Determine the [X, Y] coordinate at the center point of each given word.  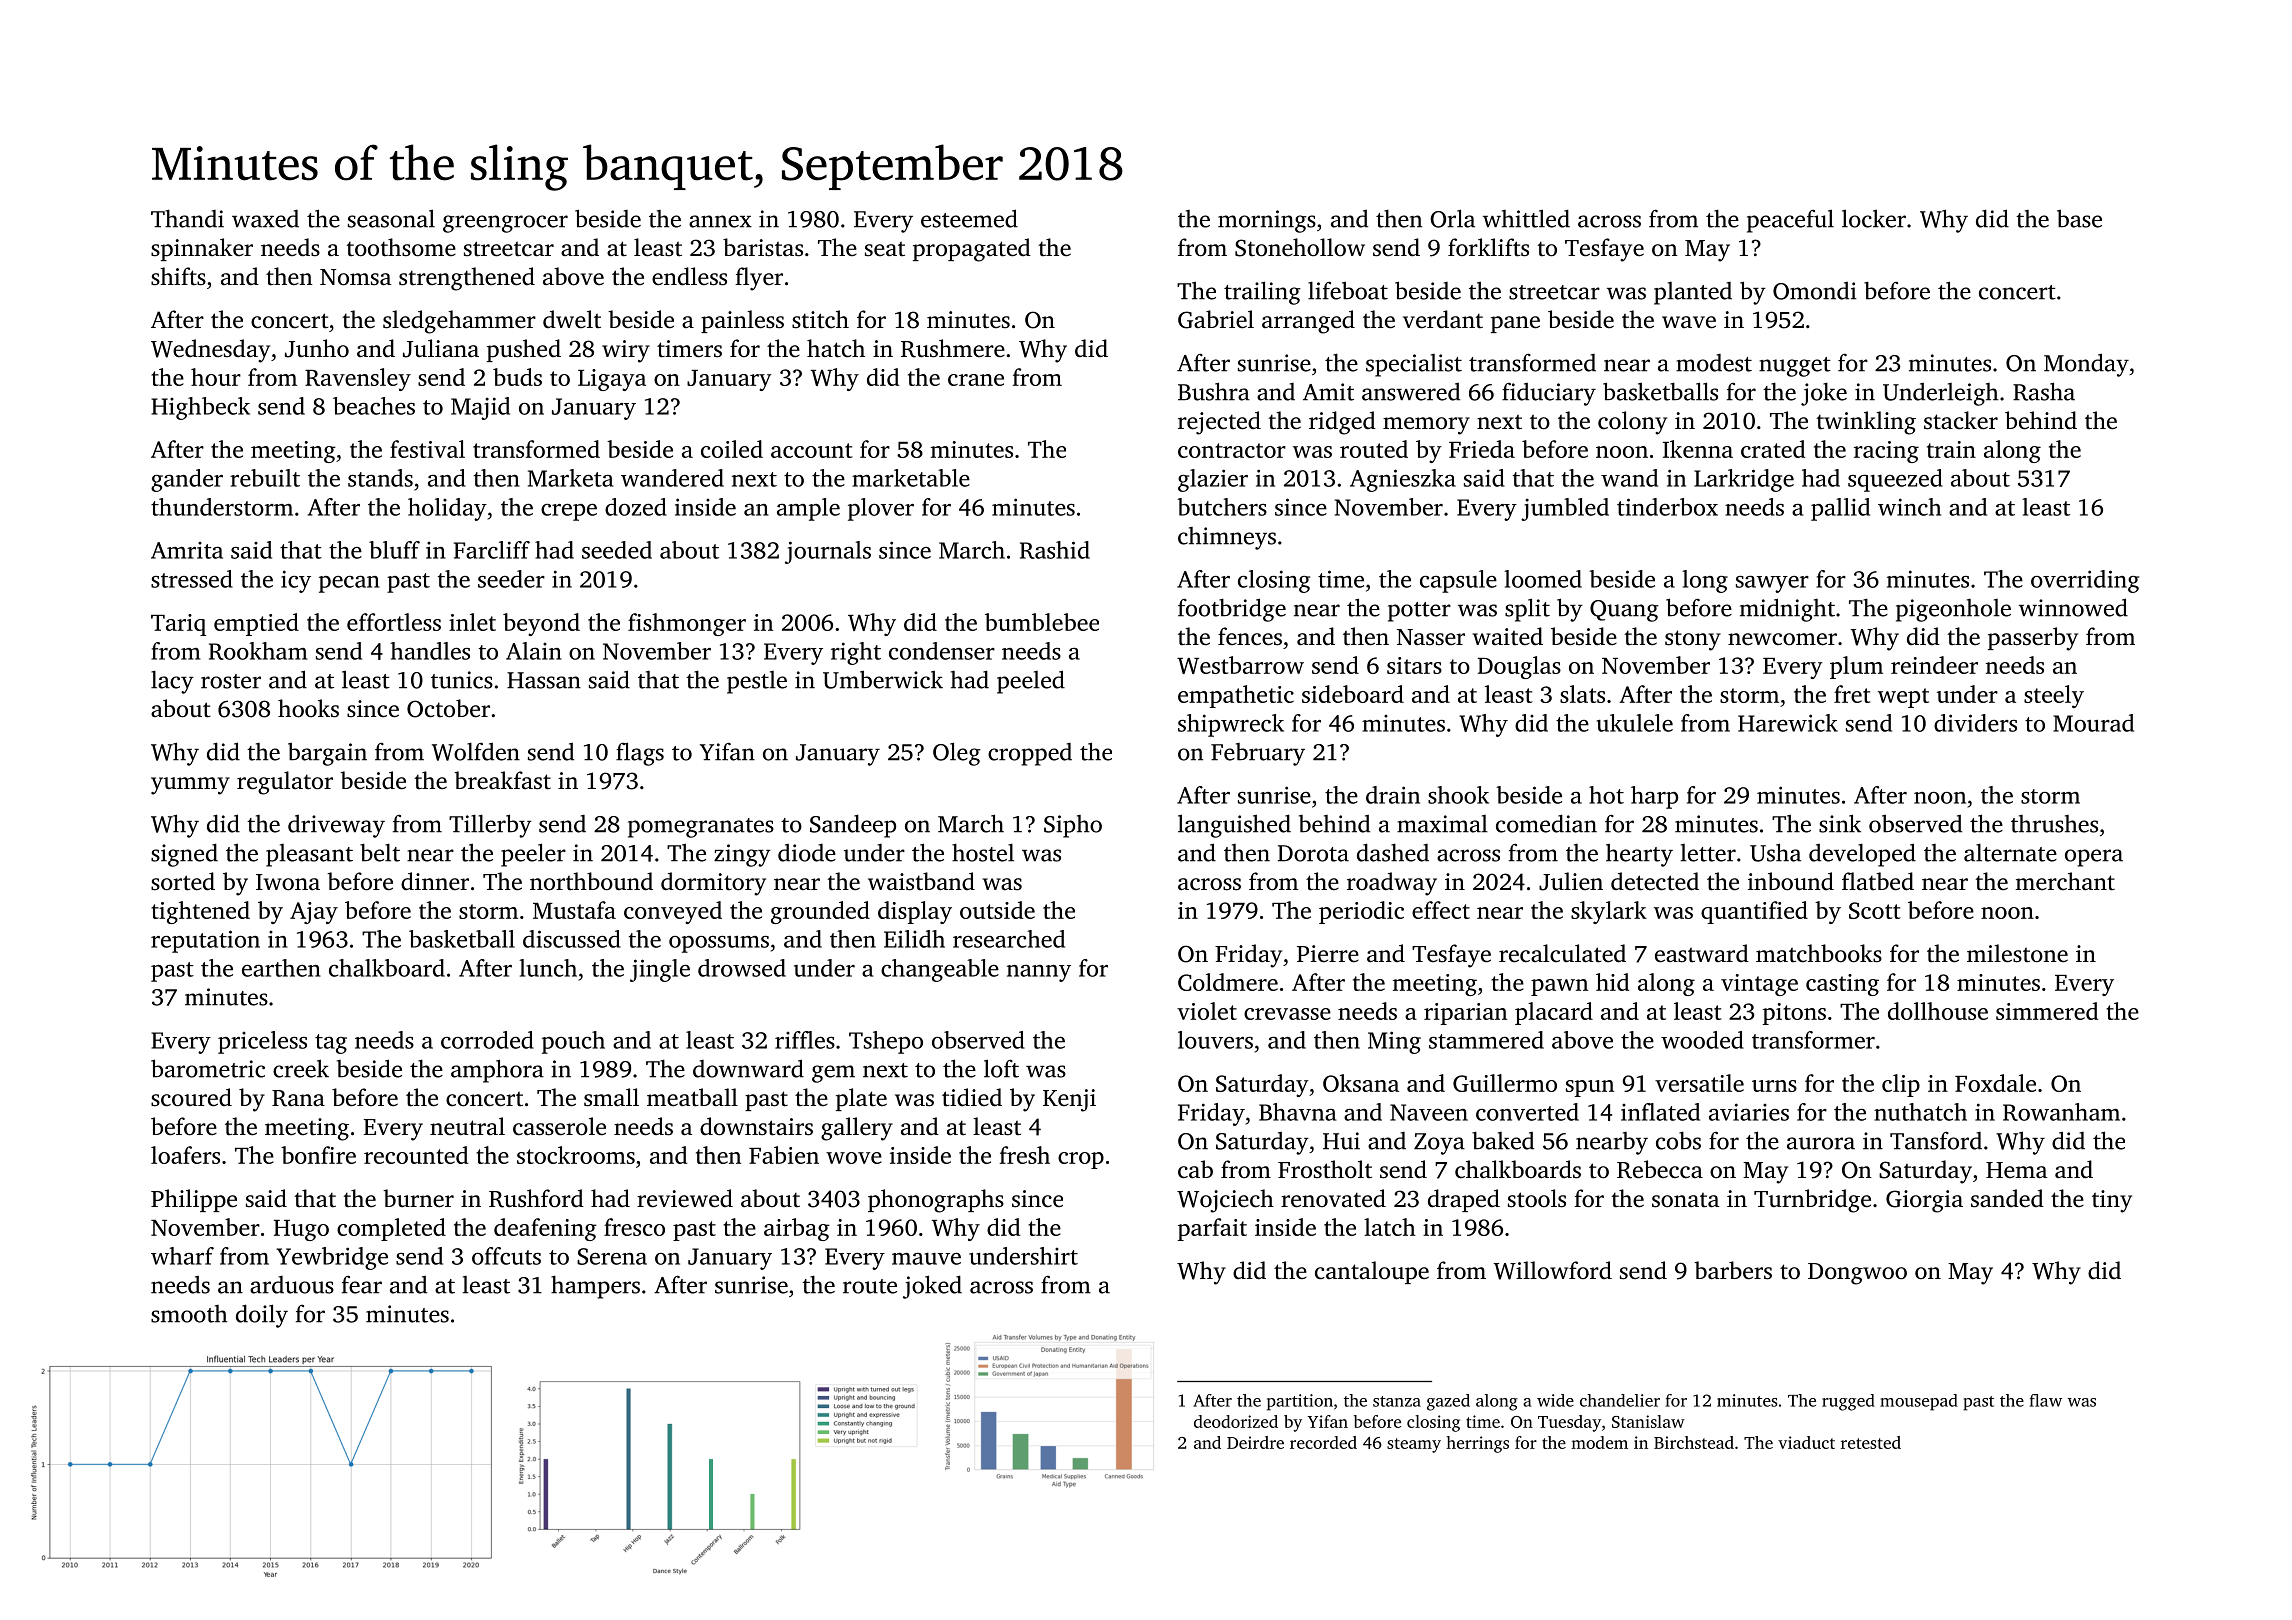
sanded [2007, 1198]
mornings [1267, 221]
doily [262, 1316]
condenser [942, 651]
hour [216, 377]
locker [1874, 218]
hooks [308, 708]
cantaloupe [1372, 1272]
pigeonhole [1953, 610]
